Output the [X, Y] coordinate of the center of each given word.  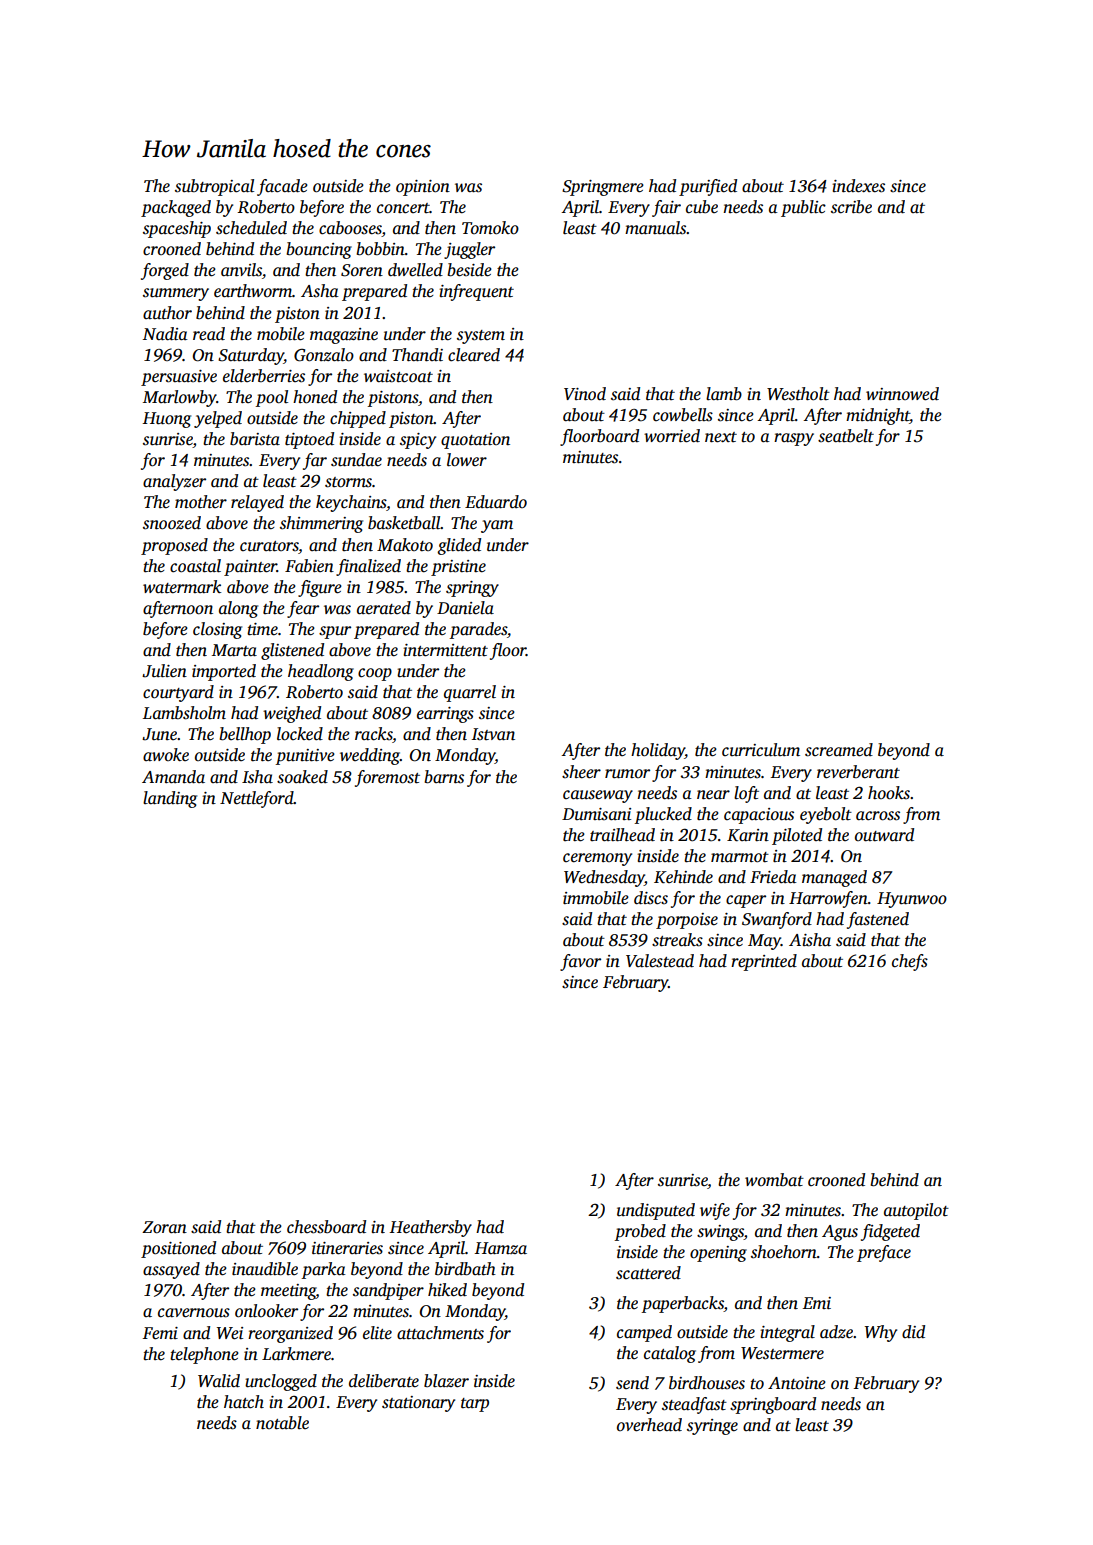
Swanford [777, 920]
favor [580, 962]
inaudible [265, 1269]
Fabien [309, 566]
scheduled [251, 228]
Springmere [603, 188]
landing [170, 799]
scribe [851, 207]
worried [672, 436]
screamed [839, 750]
